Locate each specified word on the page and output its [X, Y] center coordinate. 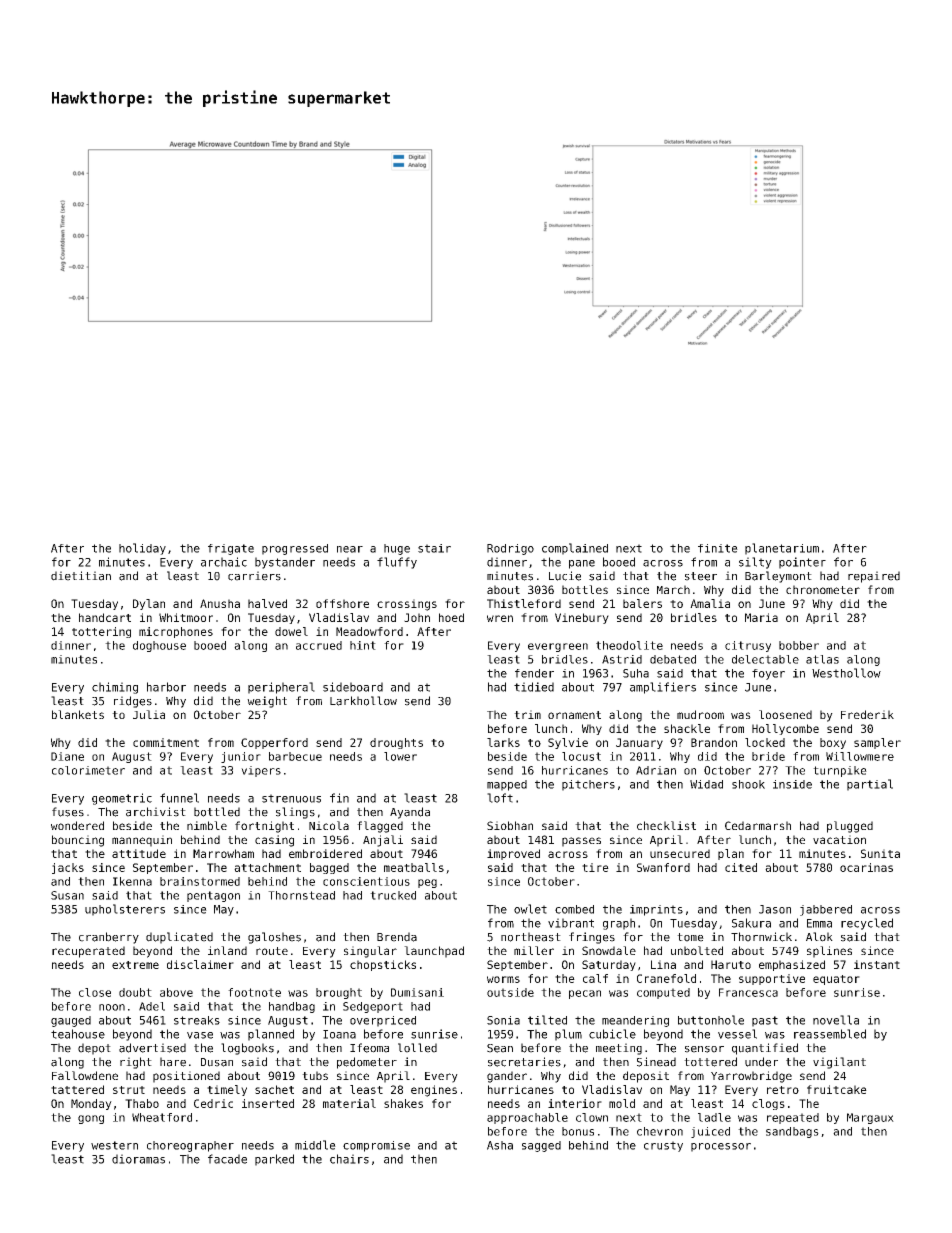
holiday [142, 549]
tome [690, 937]
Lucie [565, 576]
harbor [166, 687]
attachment [267, 867]
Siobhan [510, 825]
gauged [71, 1021]
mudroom [700, 714]
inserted [268, 1103]
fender [534, 673]
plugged [850, 827]
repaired [874, 577]
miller [534, 950]
